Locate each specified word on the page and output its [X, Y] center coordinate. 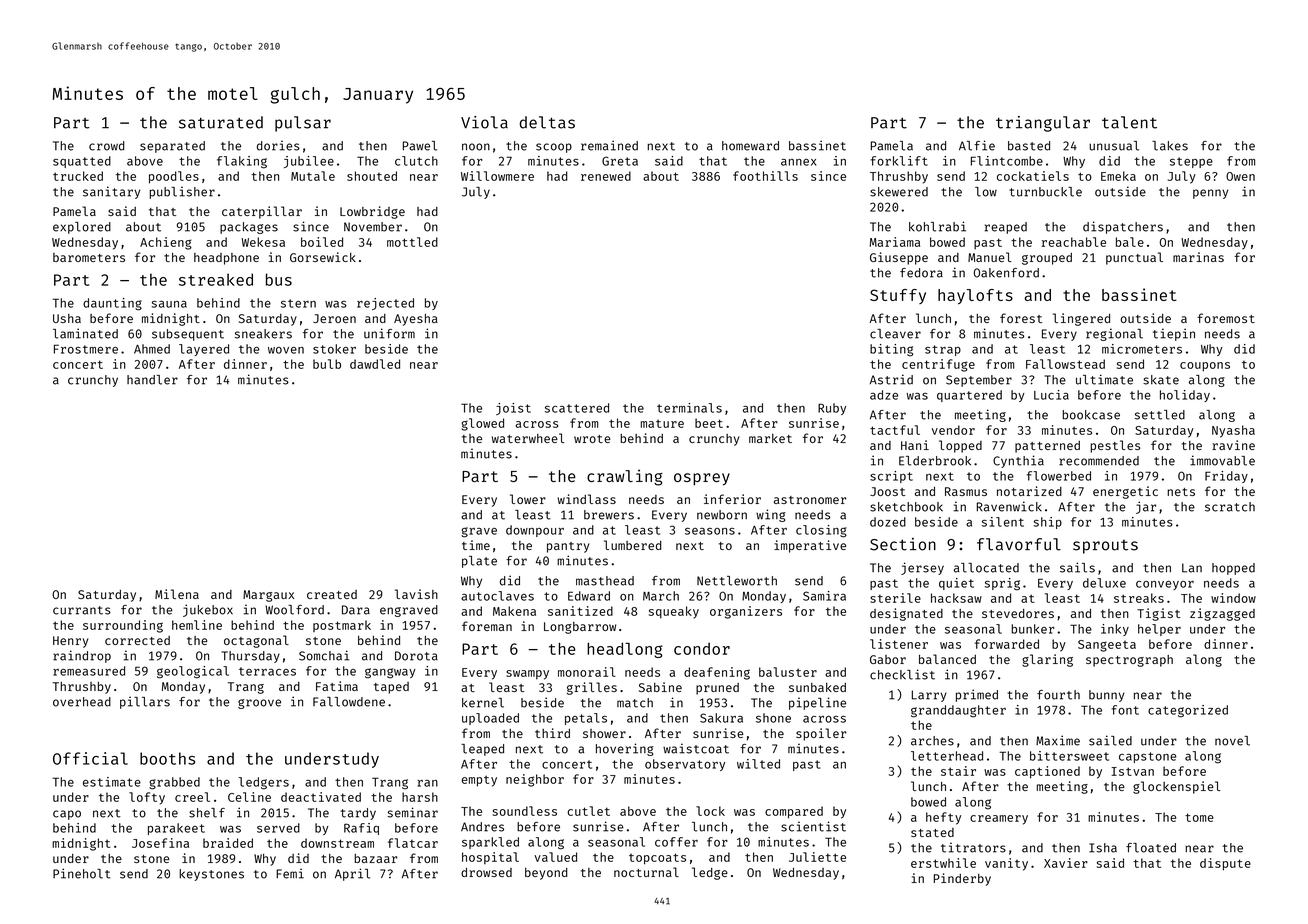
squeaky [674, 612]
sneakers [263, 334]
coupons [1205, 367]
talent [1129, 122]
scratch [1230, 507]
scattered [577, 408]
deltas [547, 122]
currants [82, 610]
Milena [177, 594]
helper [1159, 630]
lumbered [633, 545]
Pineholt [82, 873]
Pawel [420, 146]
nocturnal [646, 872]
